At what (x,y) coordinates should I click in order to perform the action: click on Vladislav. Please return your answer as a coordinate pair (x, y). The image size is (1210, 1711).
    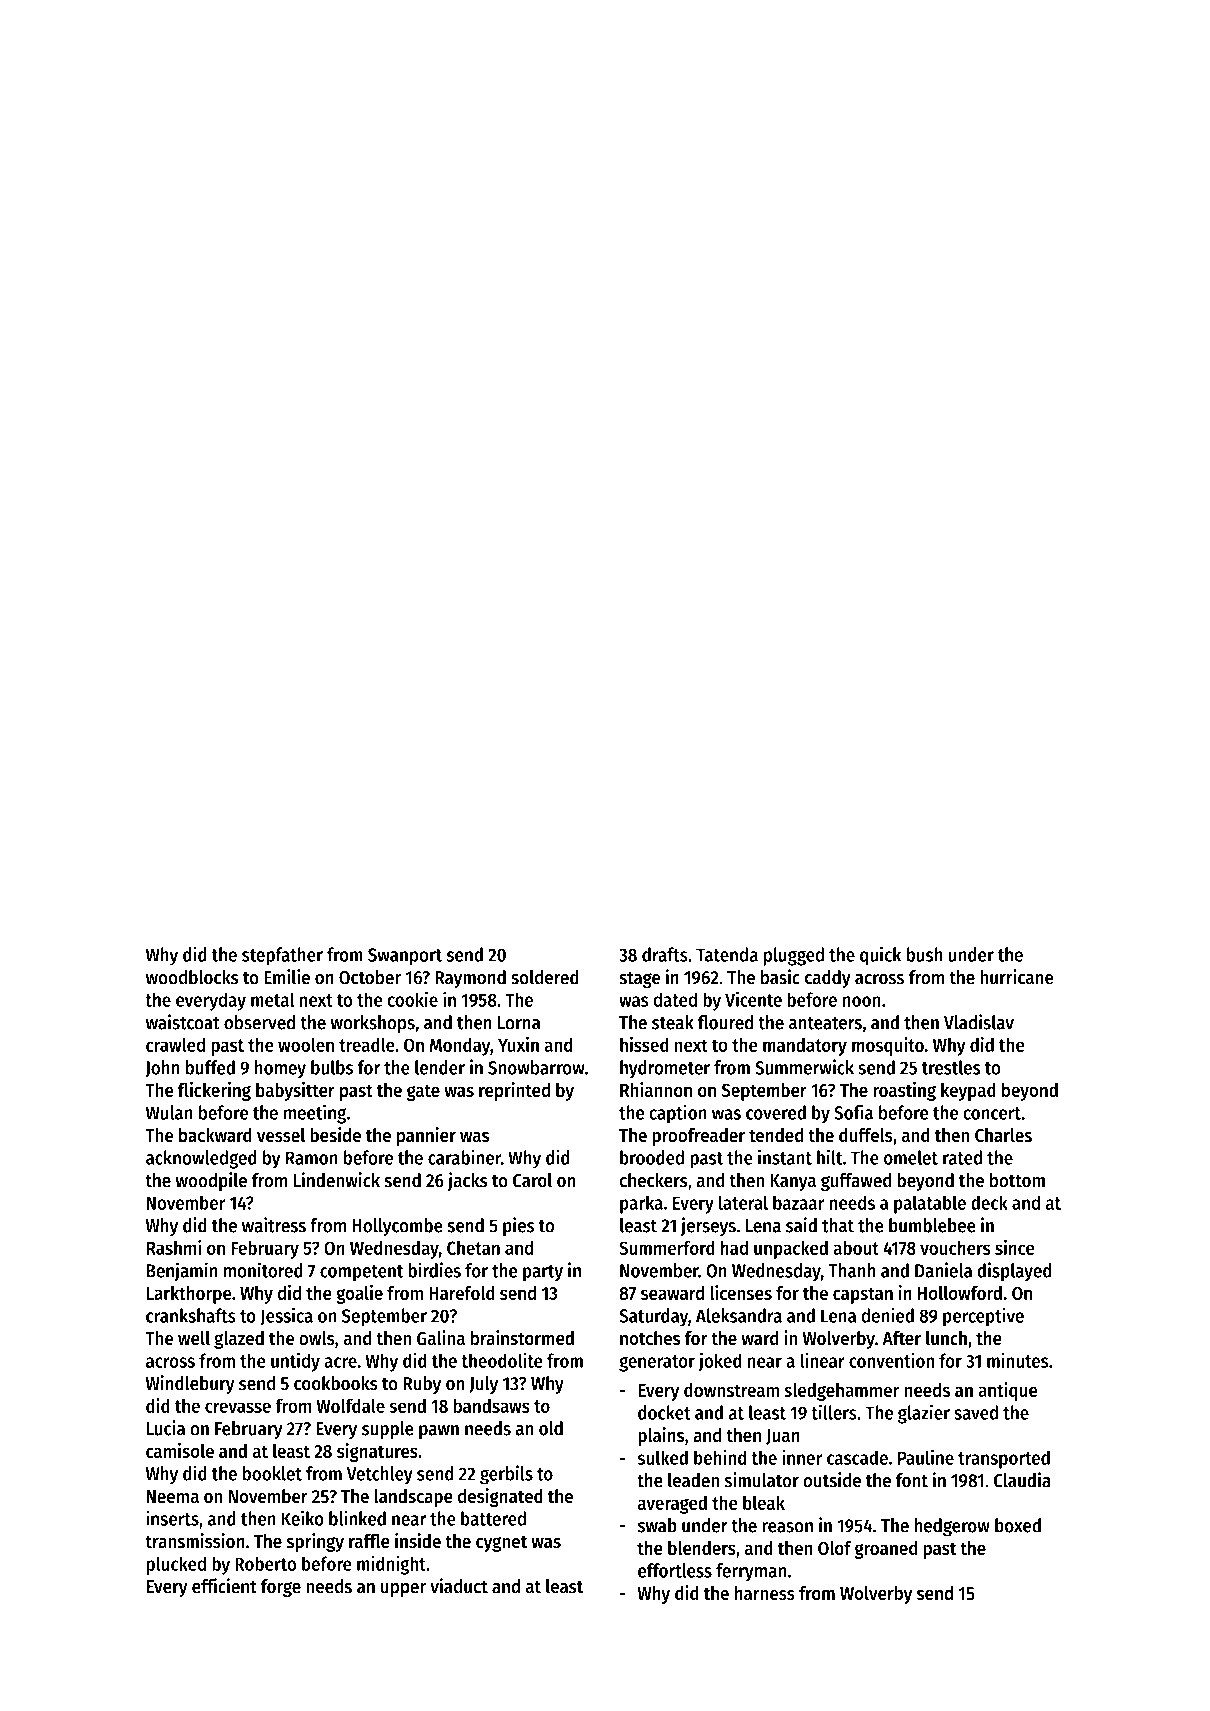
    Looking at the image, I should click on (979, 1022).
